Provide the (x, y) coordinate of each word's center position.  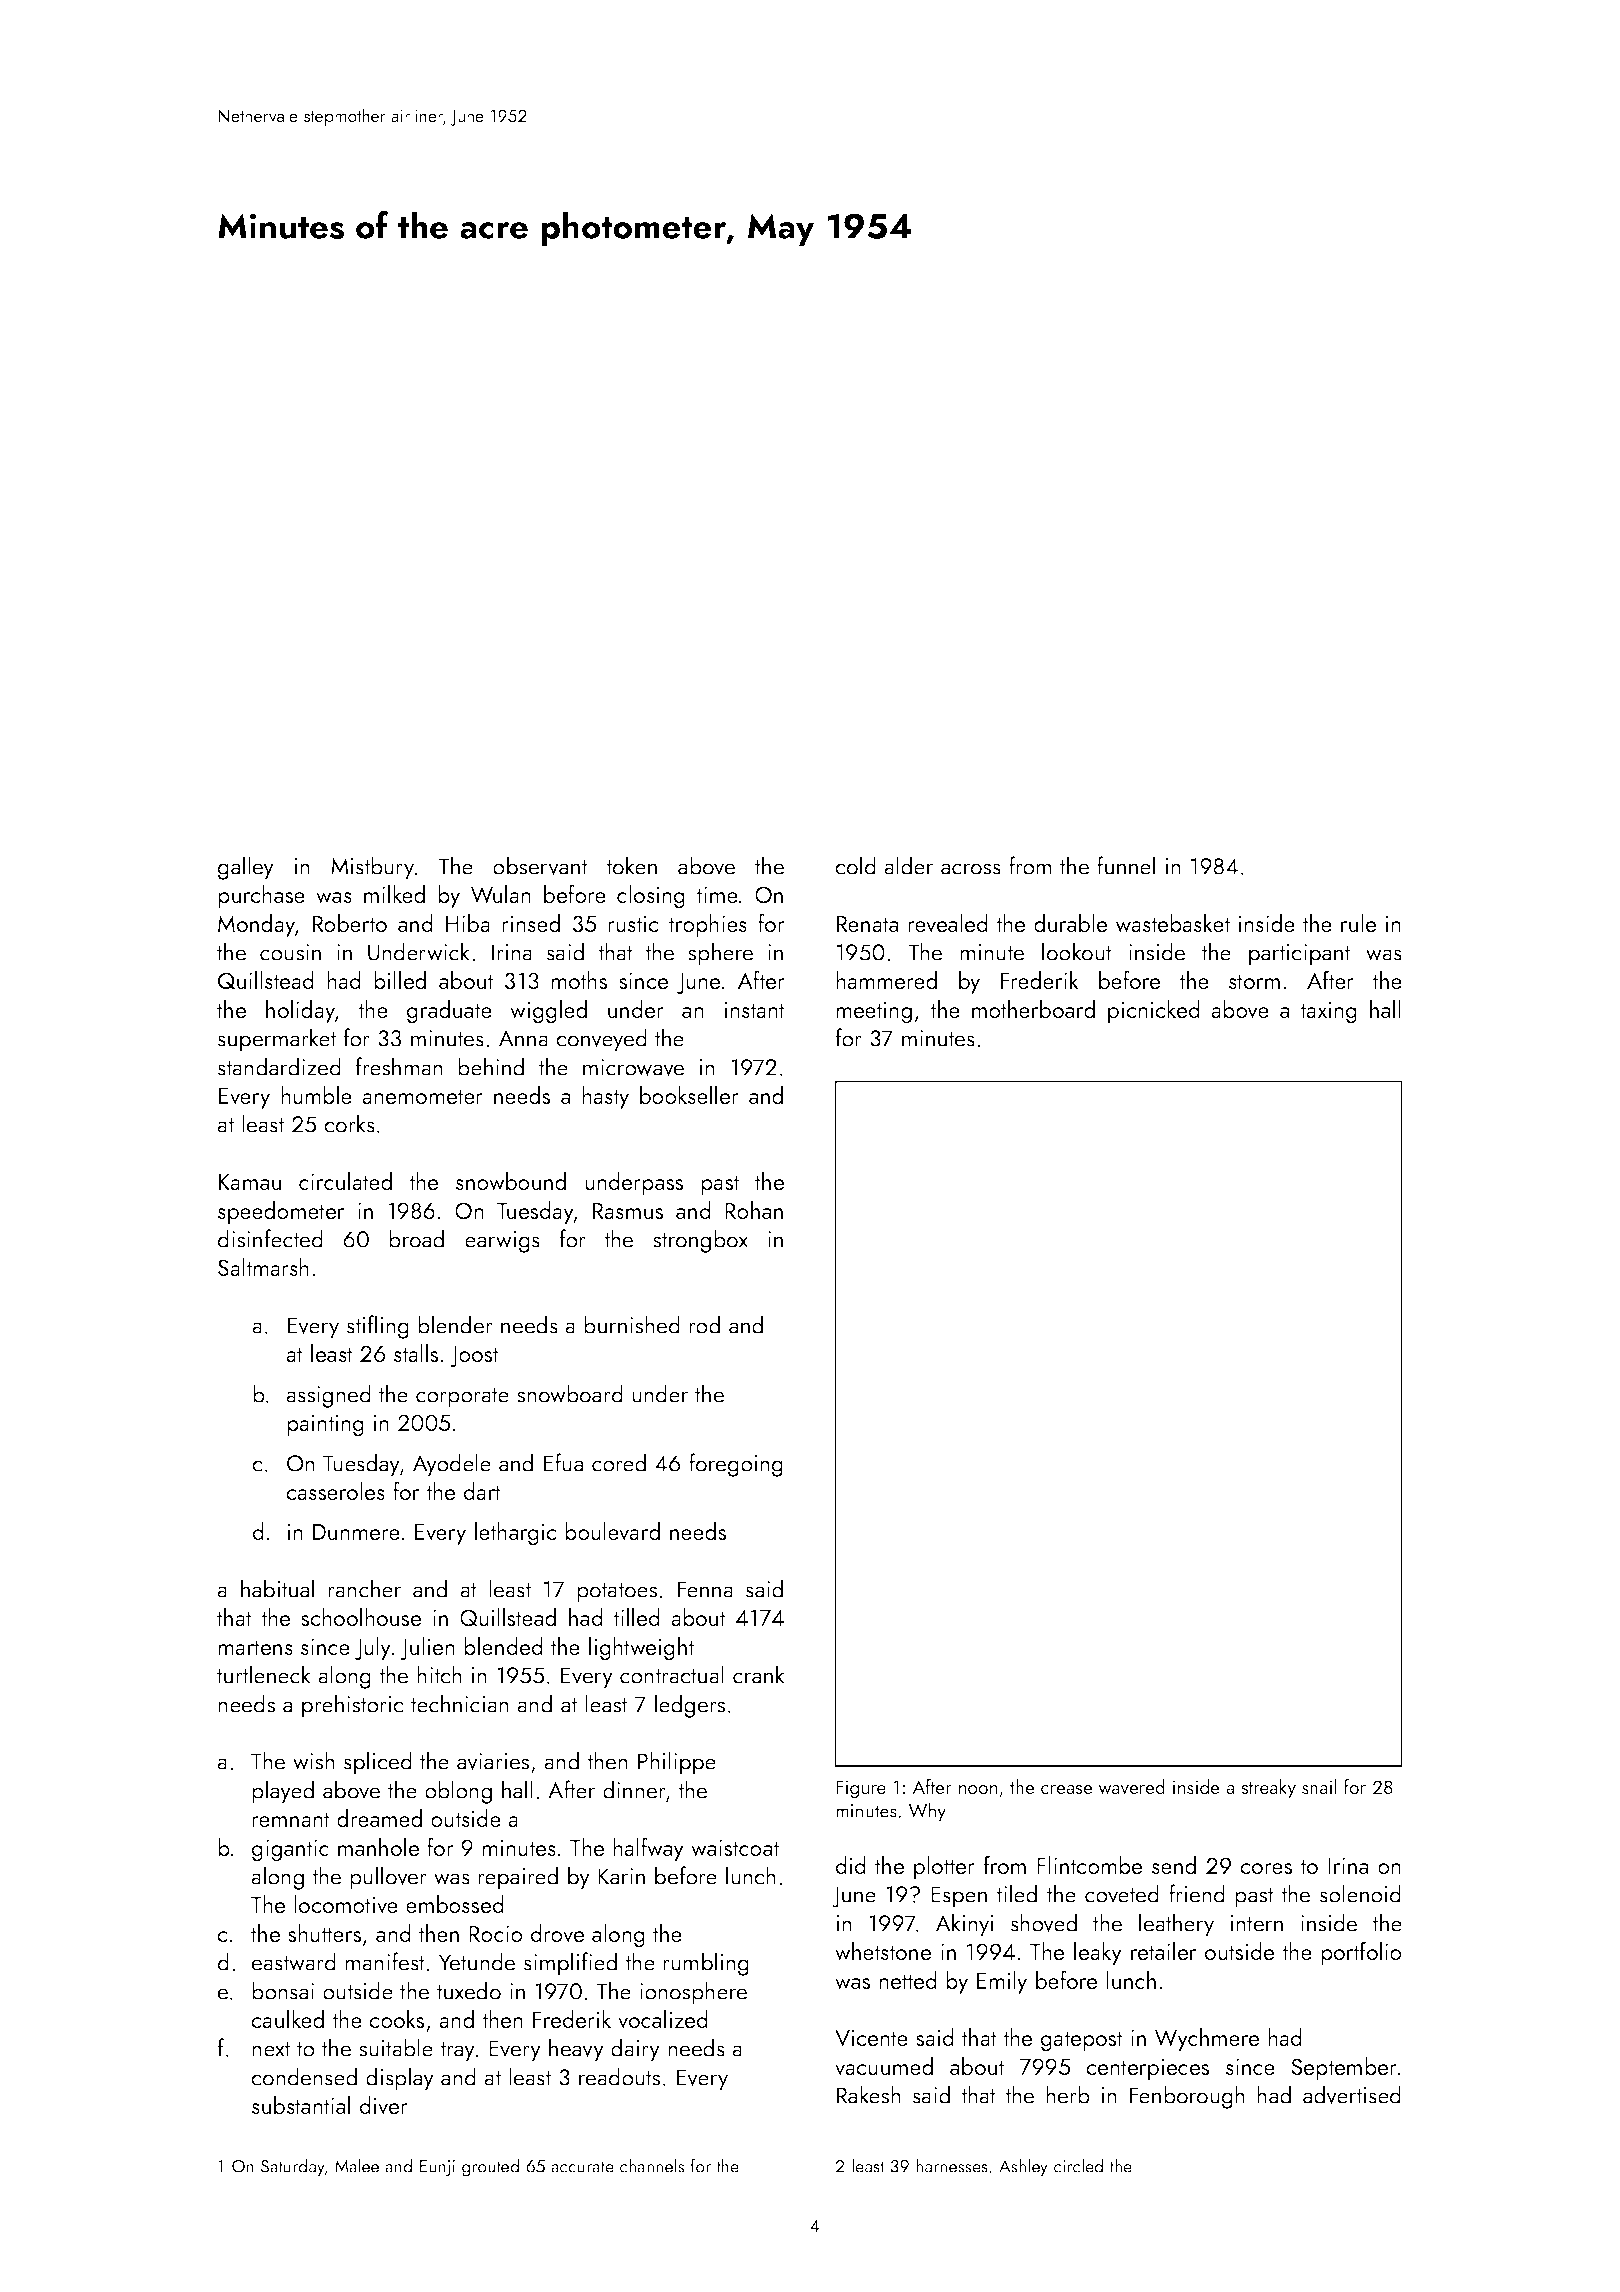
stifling (378, 1327)
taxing (1328, 1012)
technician (460, 1703)
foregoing (736, 1465)
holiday (300, 1011)
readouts (619, 2076)
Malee (357, 2165)
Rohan (754, 1210)
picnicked (1154, 1011)
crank (759, 1674)
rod (704, 1324)
